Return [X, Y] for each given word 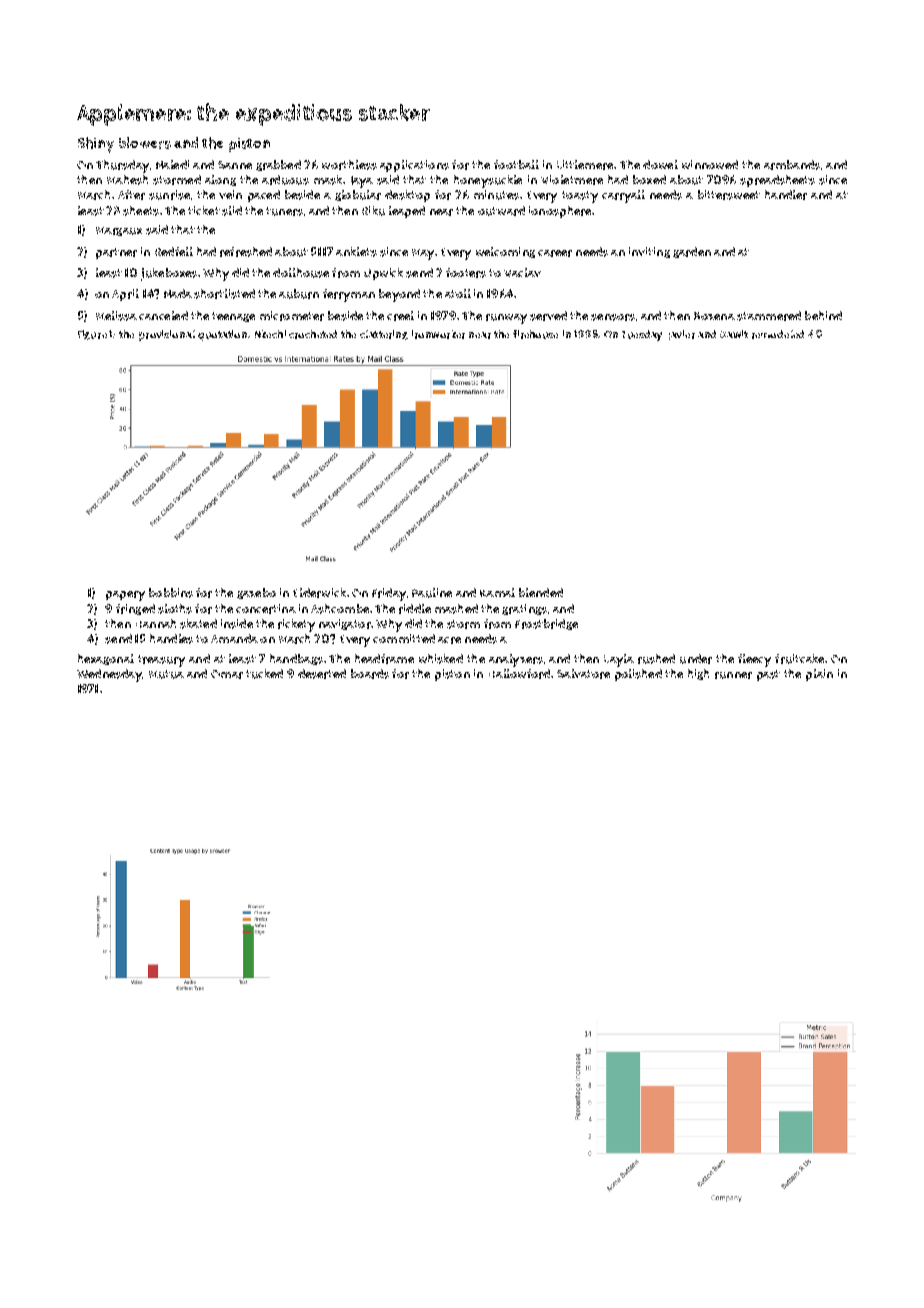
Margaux [119, 231]
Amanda [234, 638]
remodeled [778, 334]
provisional [167, 335]
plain [819, 675]
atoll [458, 293]
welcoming [505, 252]
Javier [682, 335]
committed [404, 638]
